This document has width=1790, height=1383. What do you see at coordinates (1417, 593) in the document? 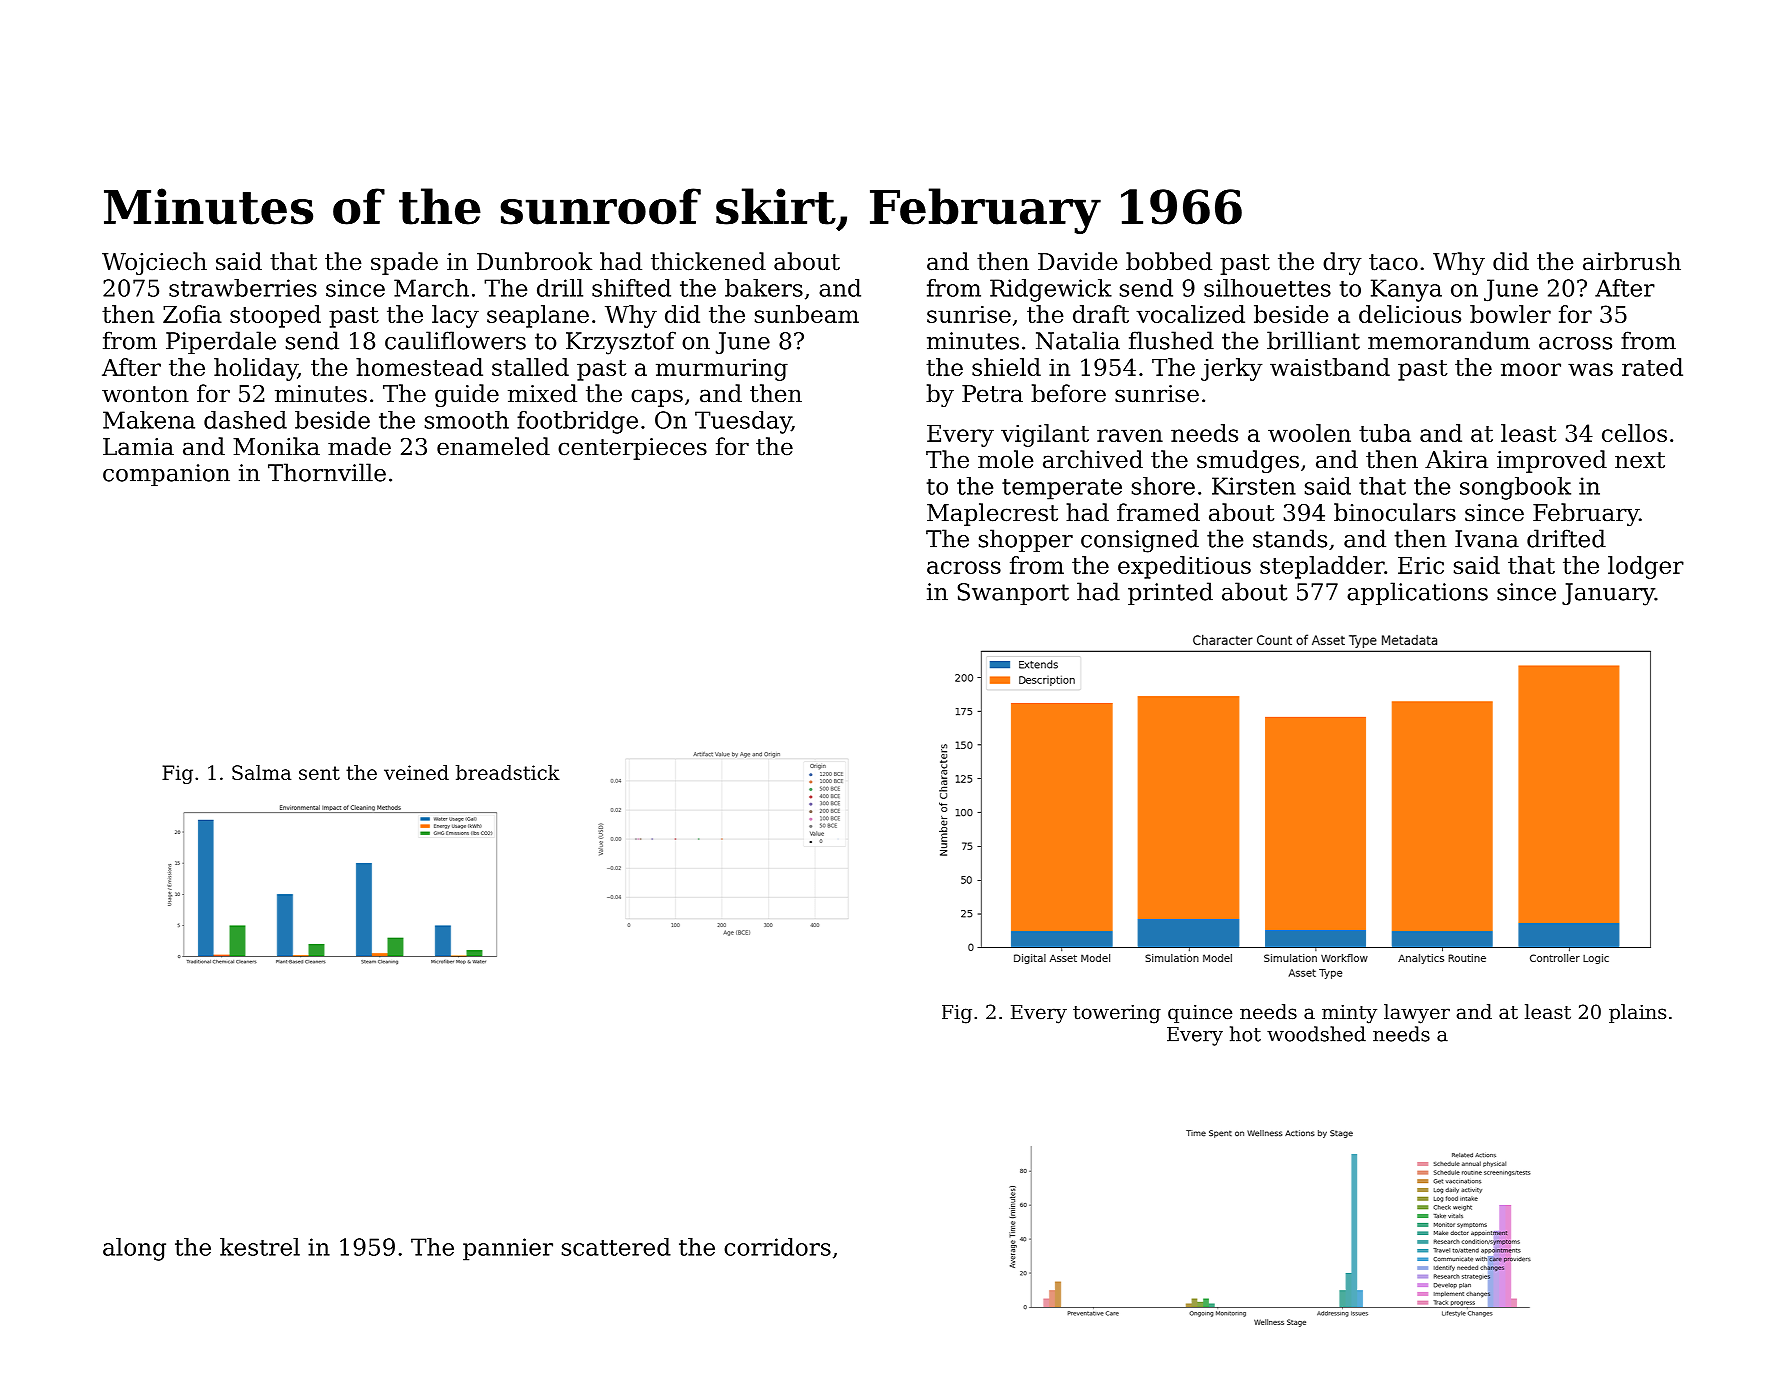
I see `applications` at bounding box center [1417, 593].
